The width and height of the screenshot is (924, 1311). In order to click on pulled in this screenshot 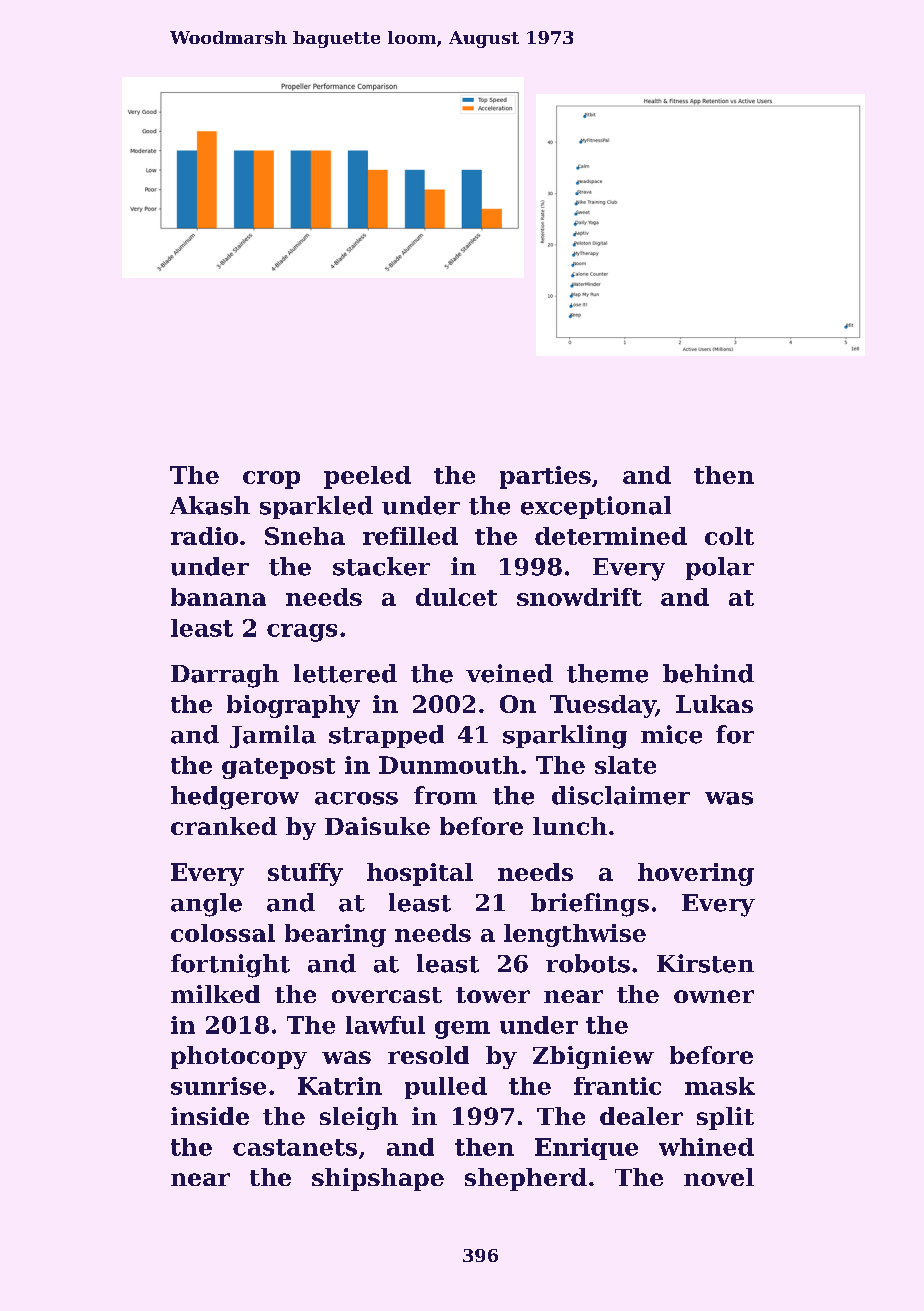, I will do `click(446, 1088)`.
